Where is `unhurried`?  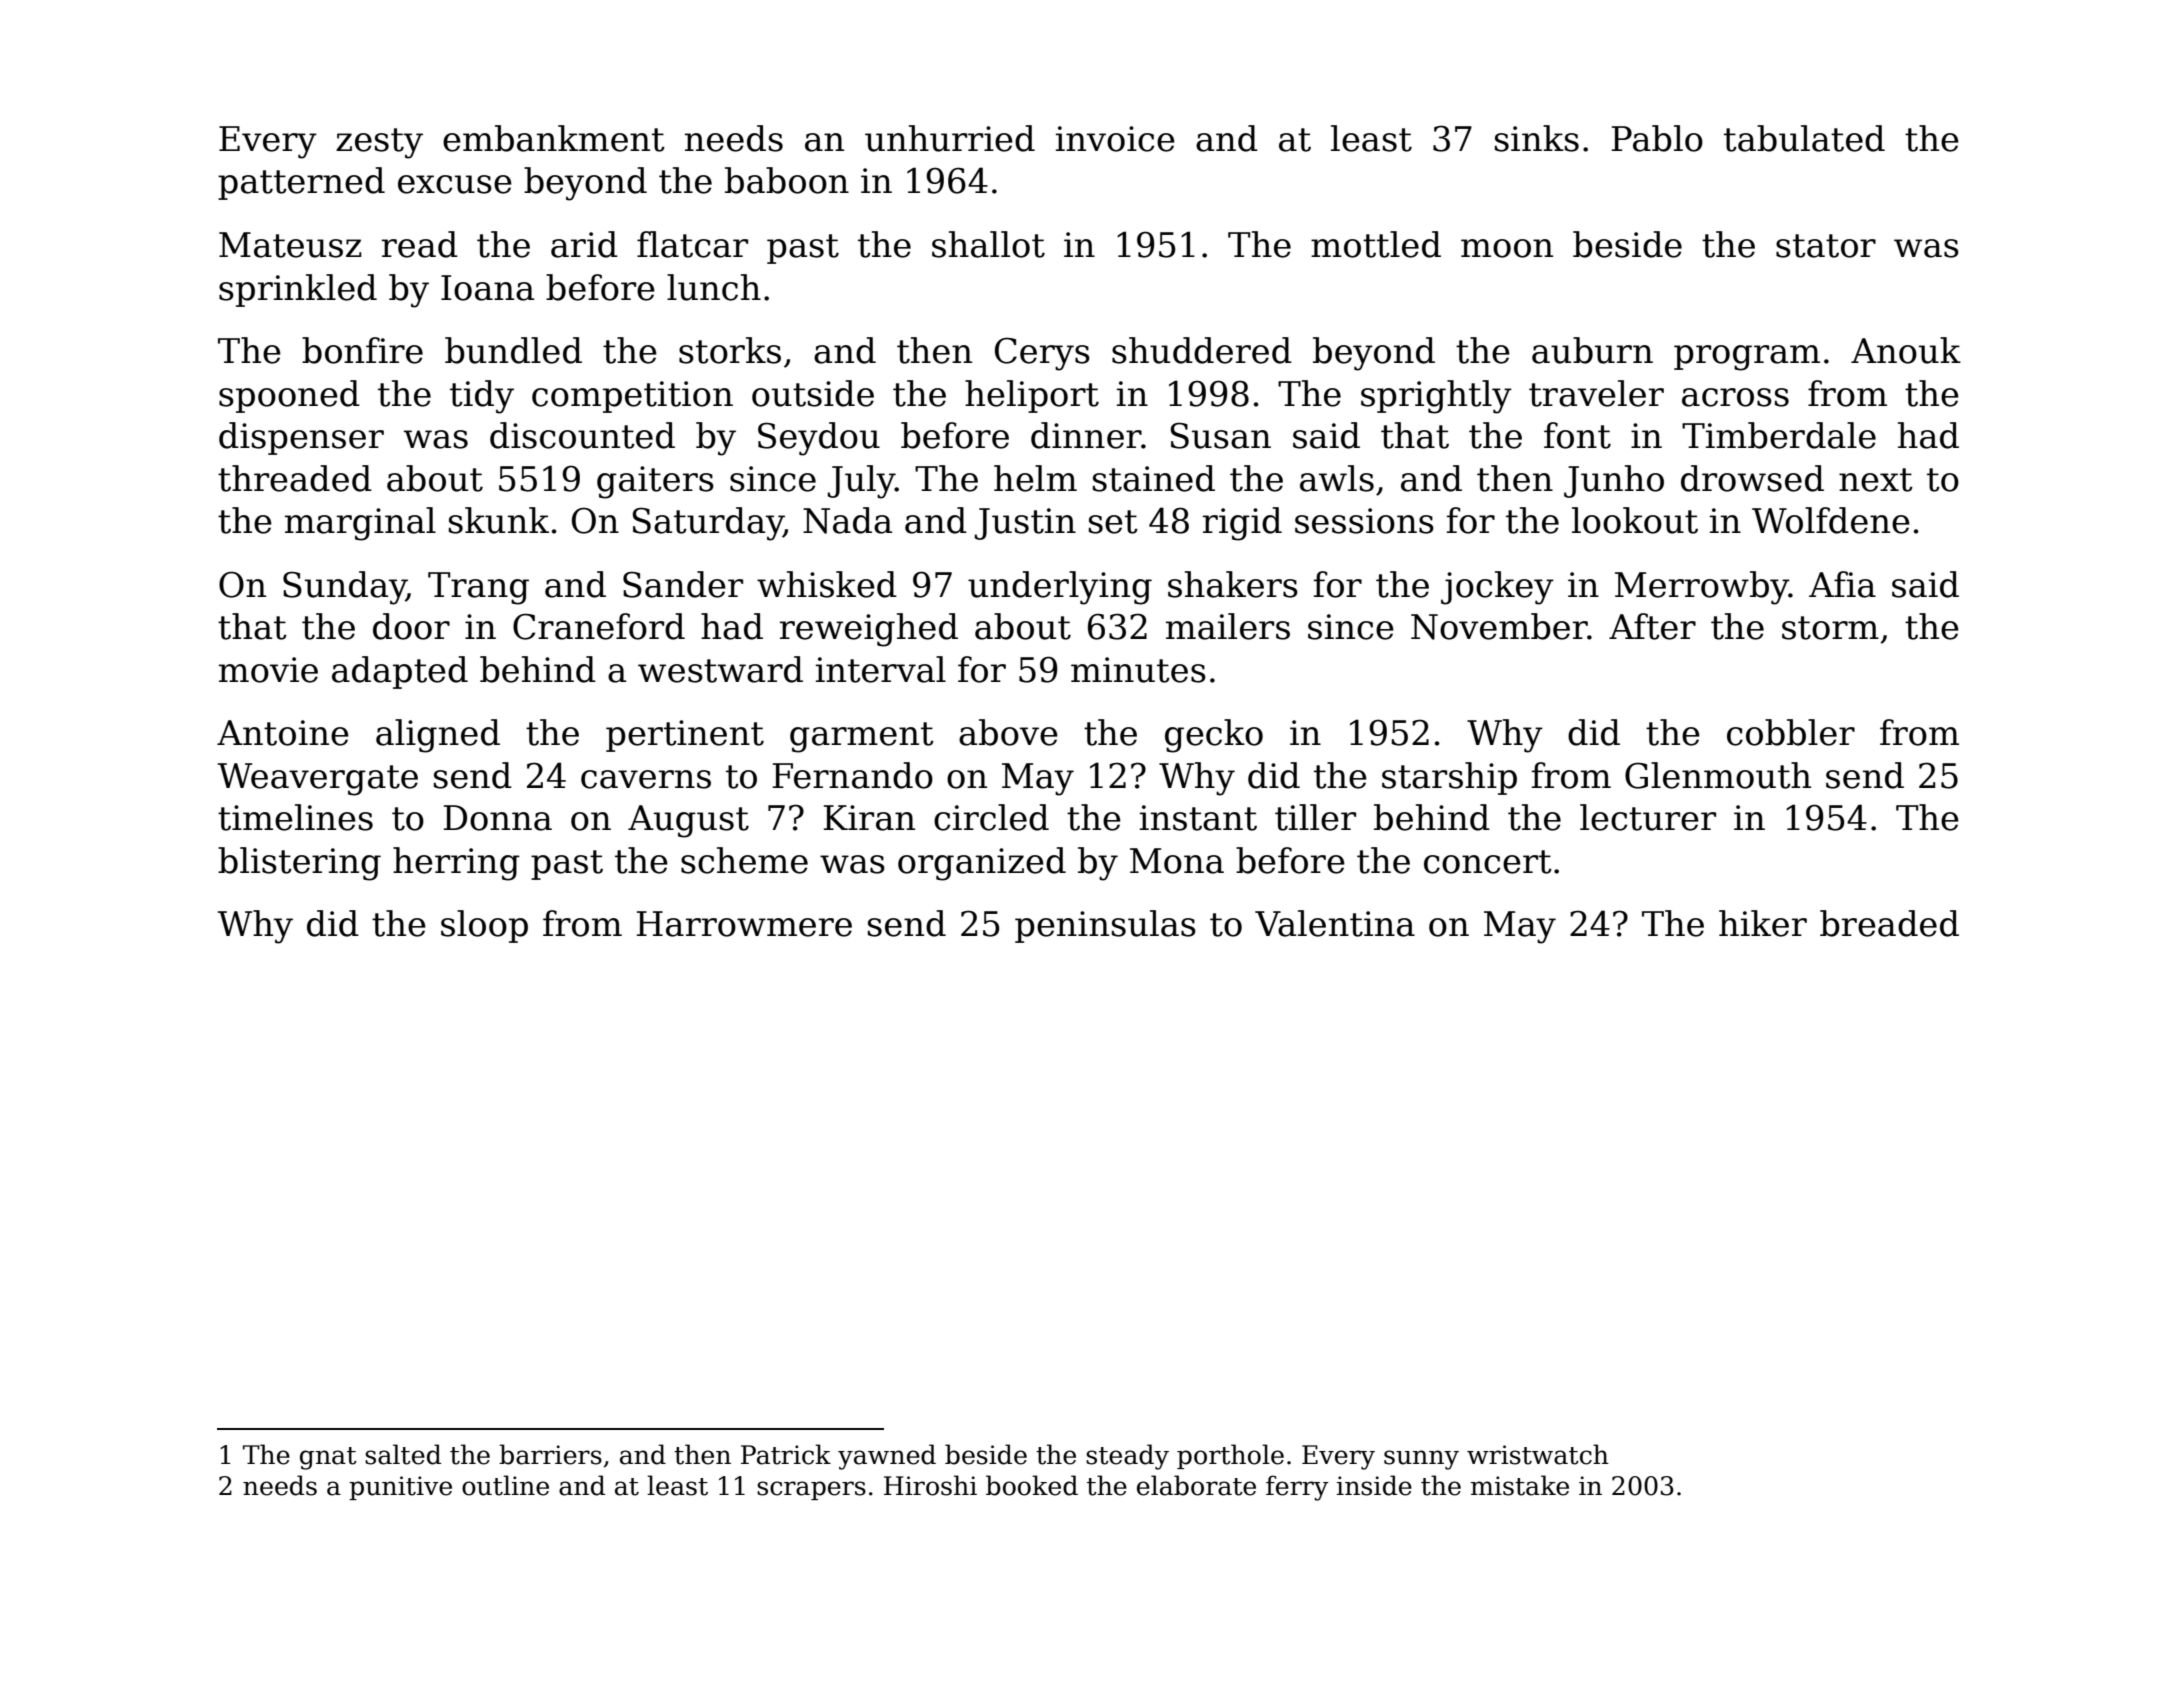 unhurried is located at coordinates (950, 138).
